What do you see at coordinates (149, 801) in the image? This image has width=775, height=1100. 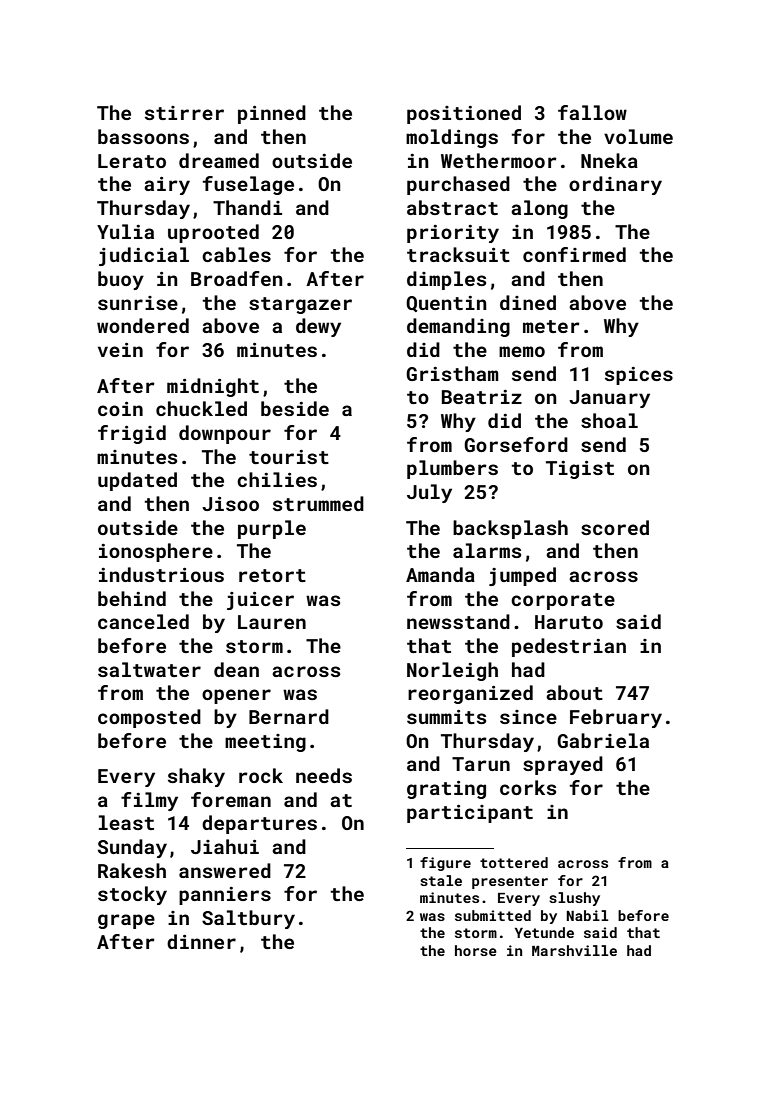 I see `filmy` at bounding box center [149, 801].
